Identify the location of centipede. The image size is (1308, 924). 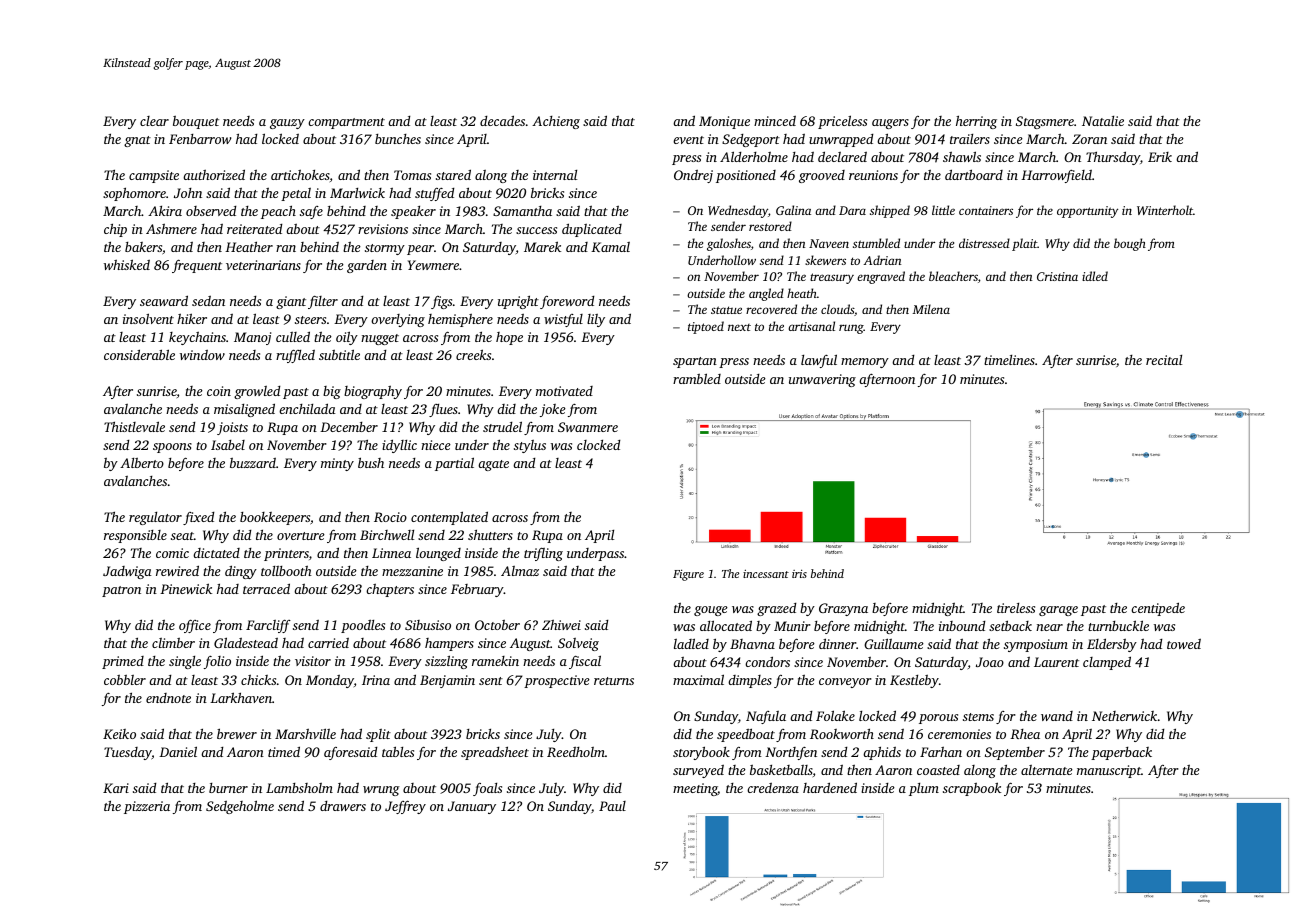
(1158, 609).
